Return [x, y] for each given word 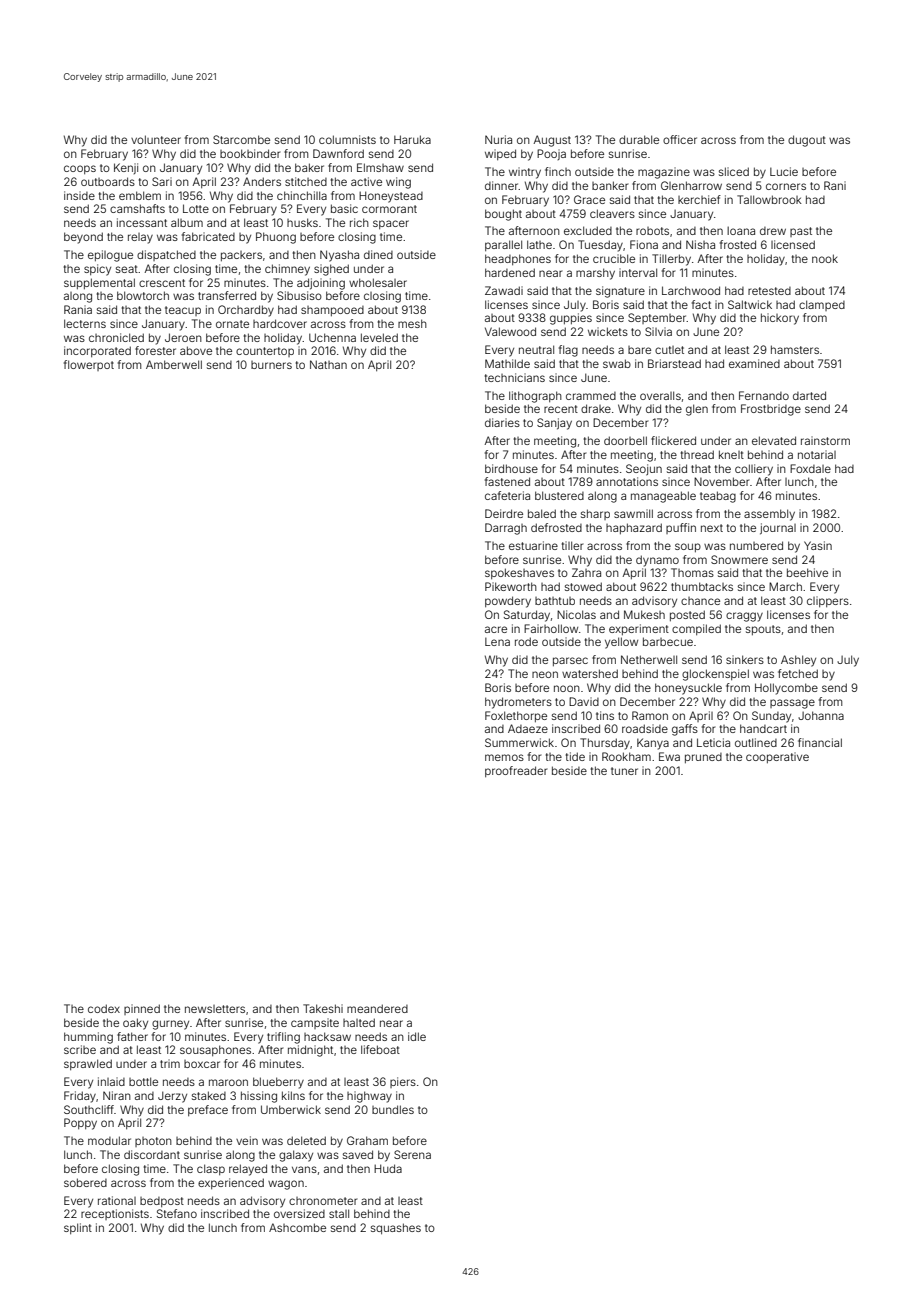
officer [680, 139]
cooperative [777, 757]
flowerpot [89, 365]
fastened [507, 481]
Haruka [412, 139]
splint [78, 1228]
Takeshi [323, 1008]
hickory [780, 319]
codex [104, 1008]
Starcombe [241, 139]
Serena [412, 1154]
